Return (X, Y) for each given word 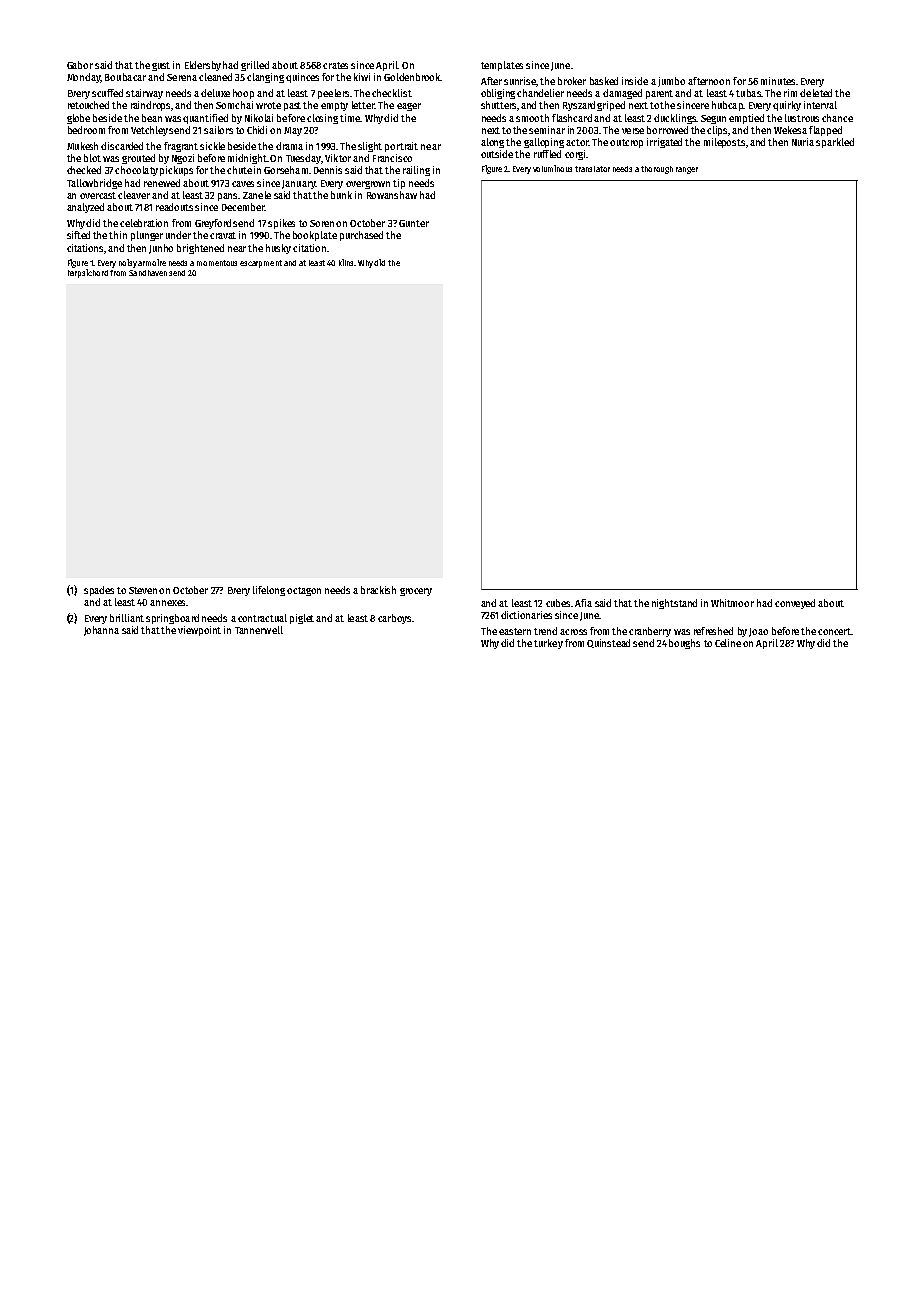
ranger (687, 170)
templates (502, 66)
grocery (416, 592)
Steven (143, 590)
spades (99, 591)
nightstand (674, 604)
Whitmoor (732, 603)
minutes (778, 81)
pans (227, 197)
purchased (361, 236)
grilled (255, 66)
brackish (378, 590)
